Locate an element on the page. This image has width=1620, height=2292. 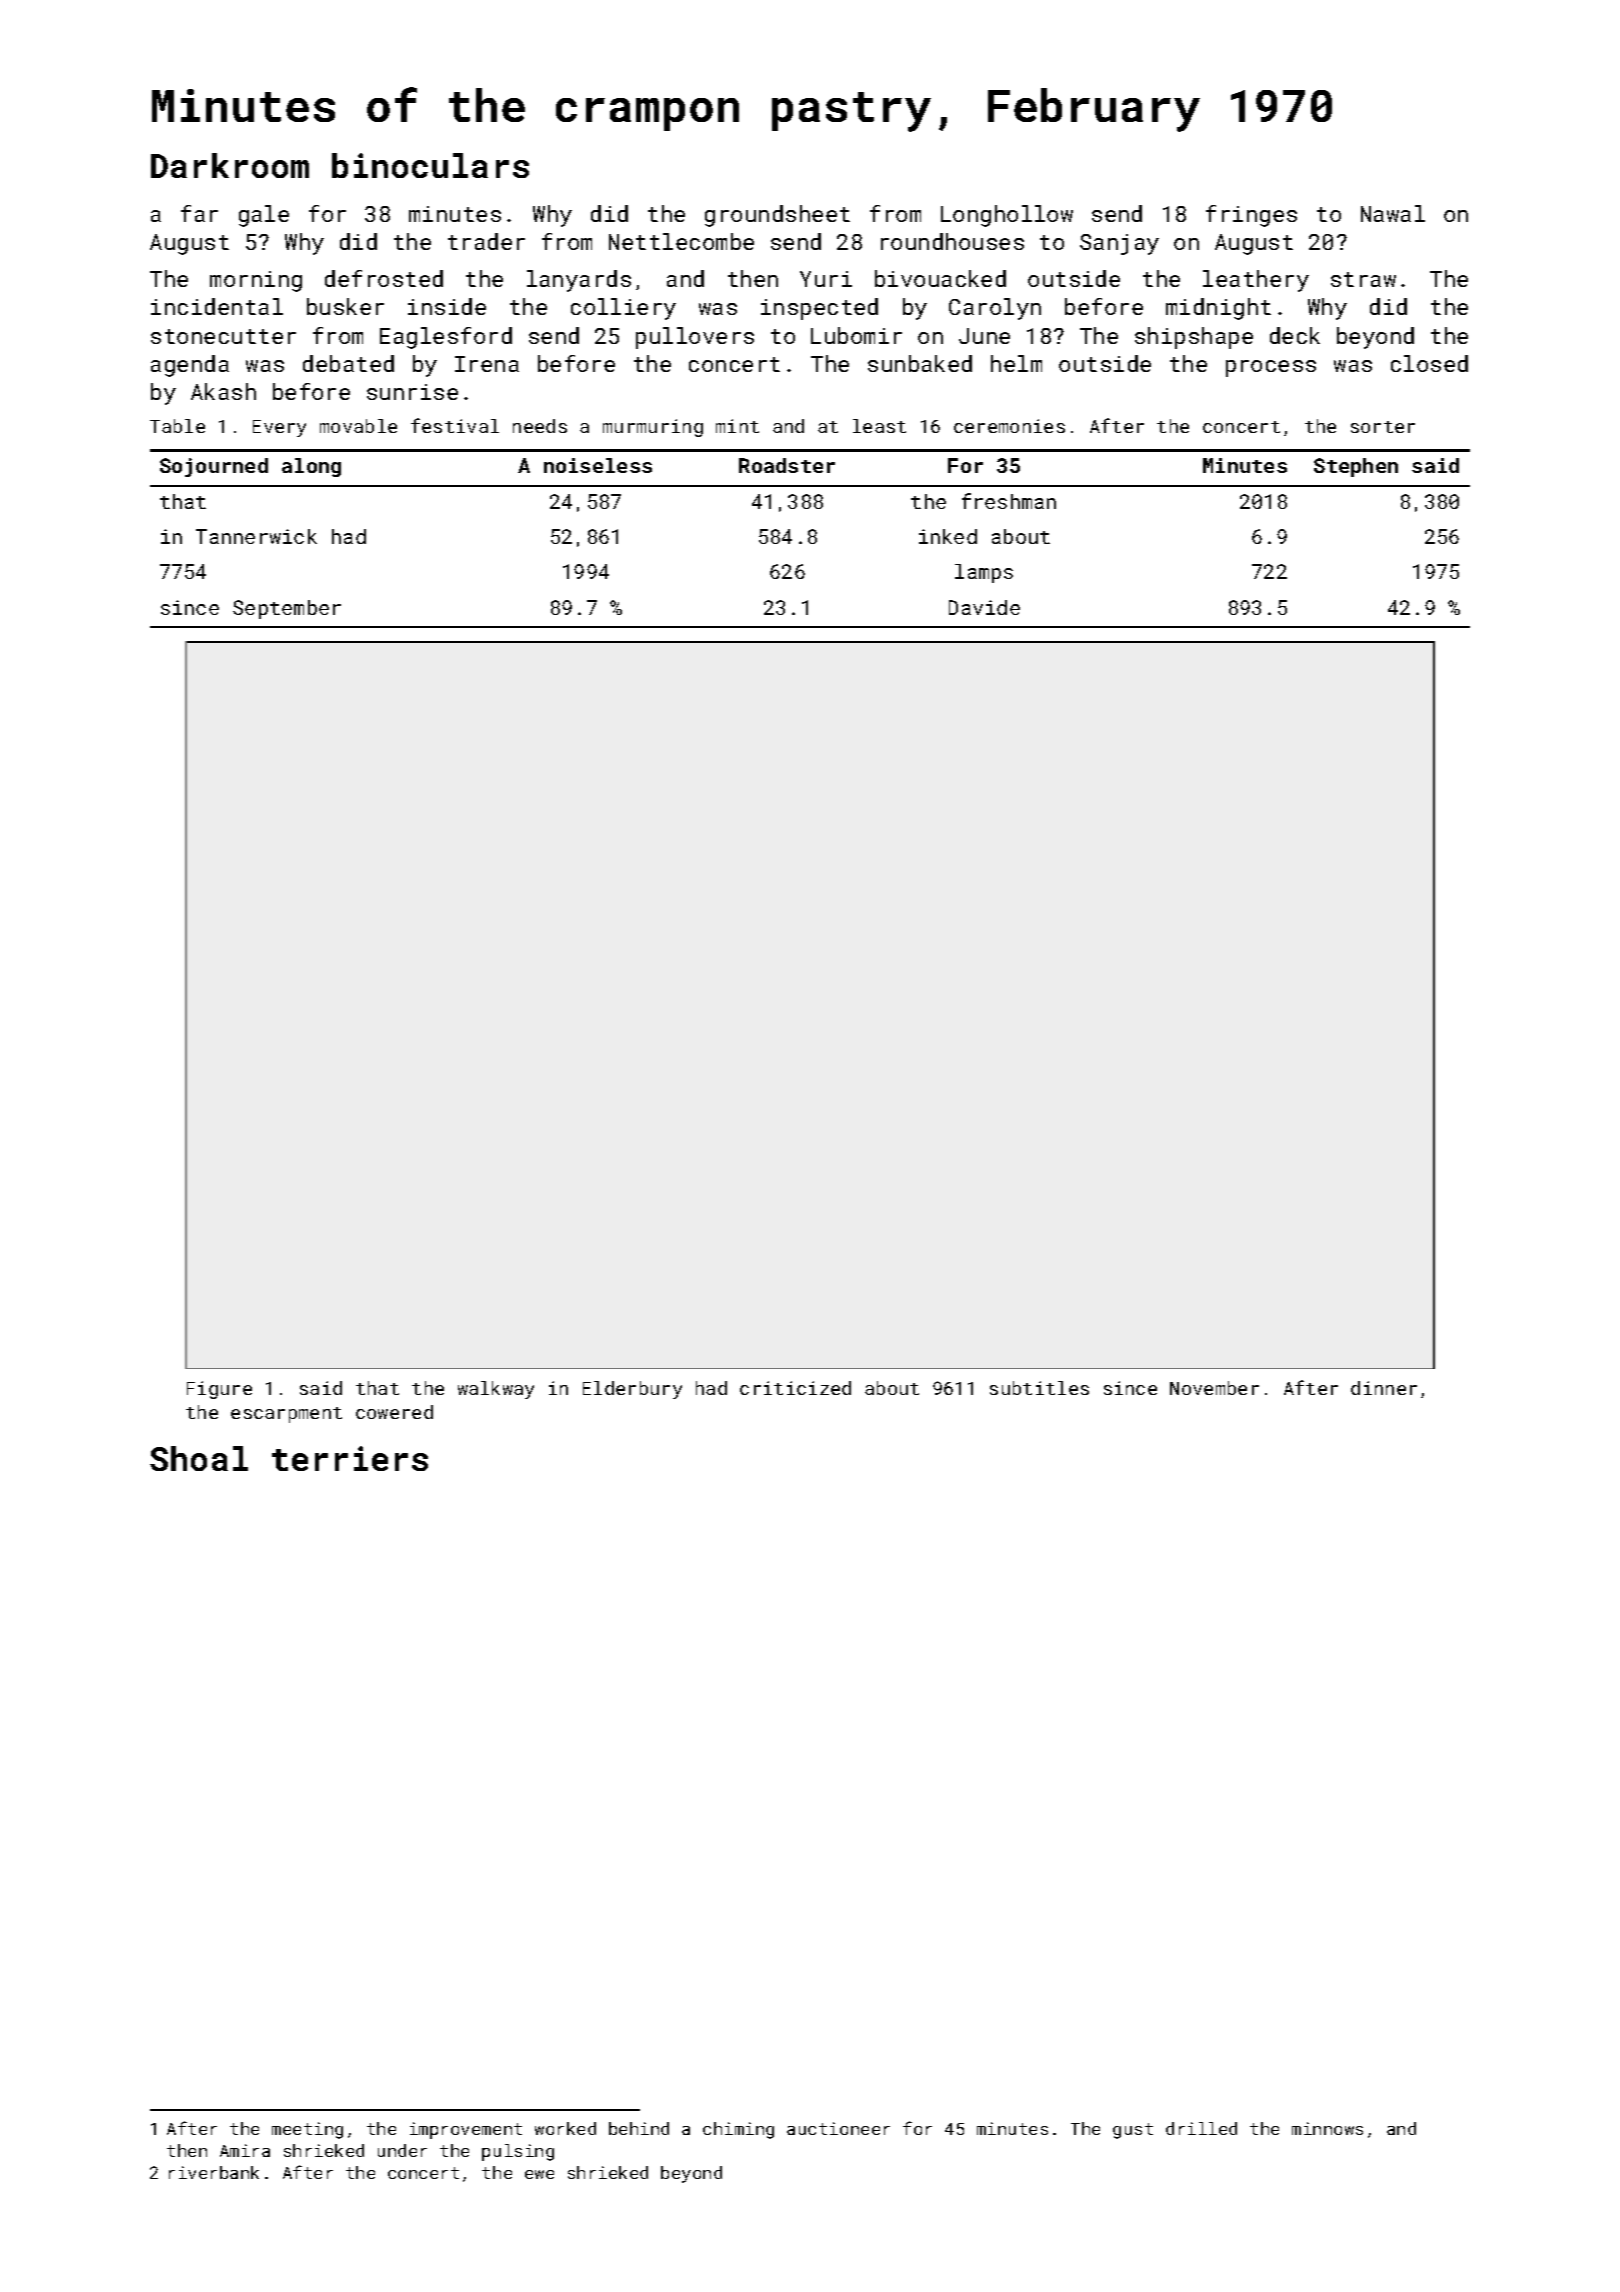
criticized is located at coordinates (795, 1388).
